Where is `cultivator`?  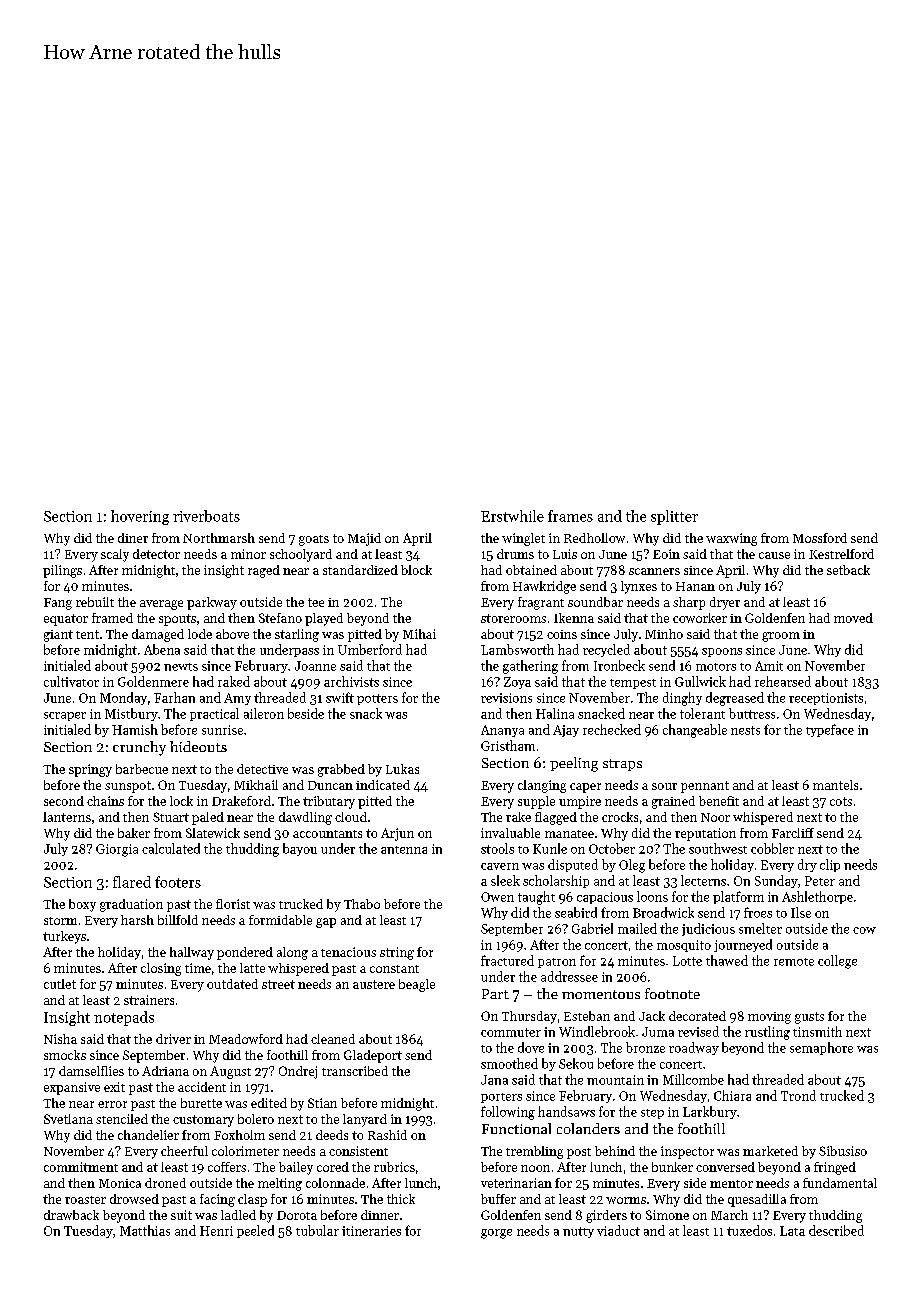 cultivator is located at coordinates (71, 681).
